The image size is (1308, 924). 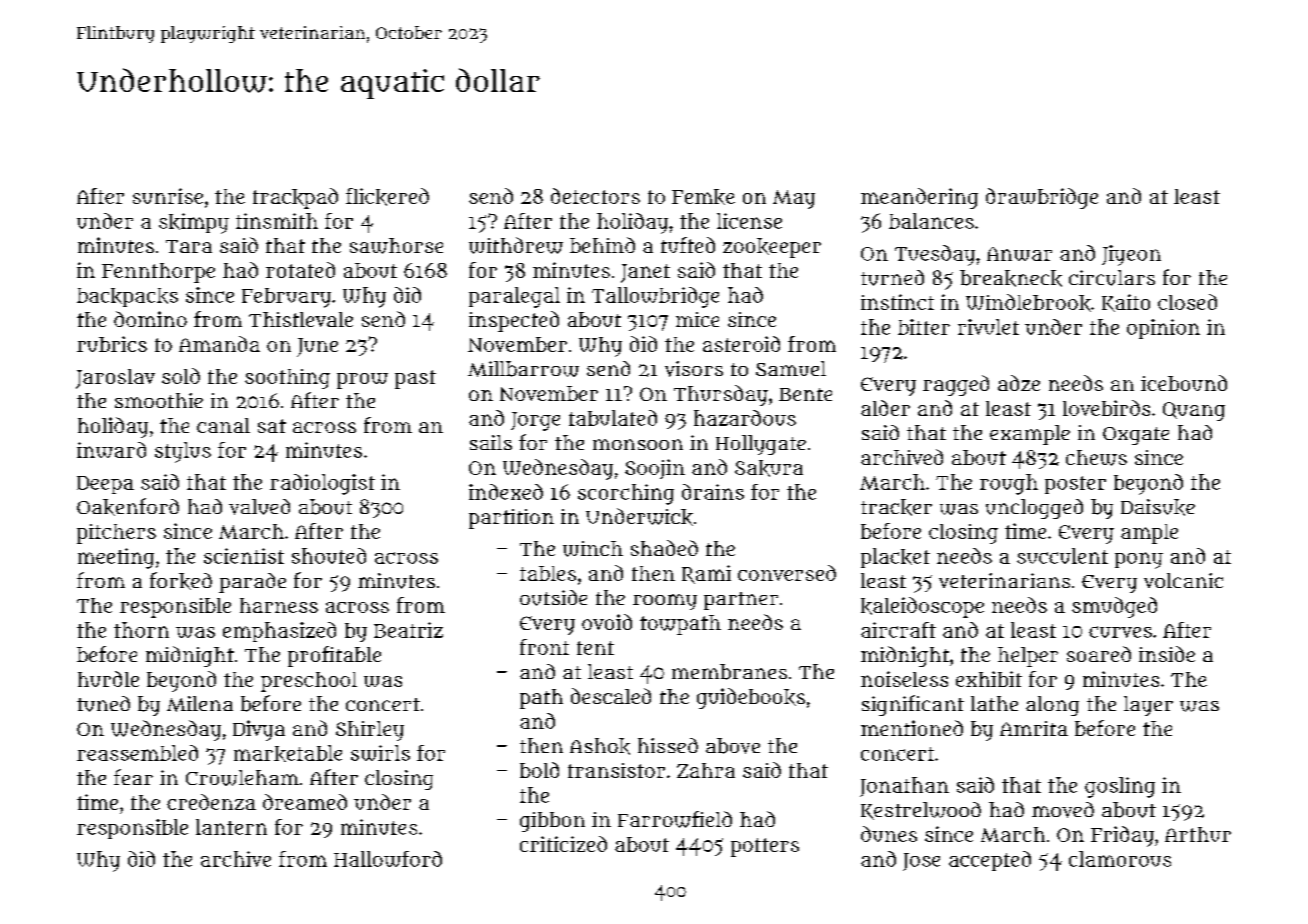 I want to click on clamorous, so click(x=1120, y=859).
